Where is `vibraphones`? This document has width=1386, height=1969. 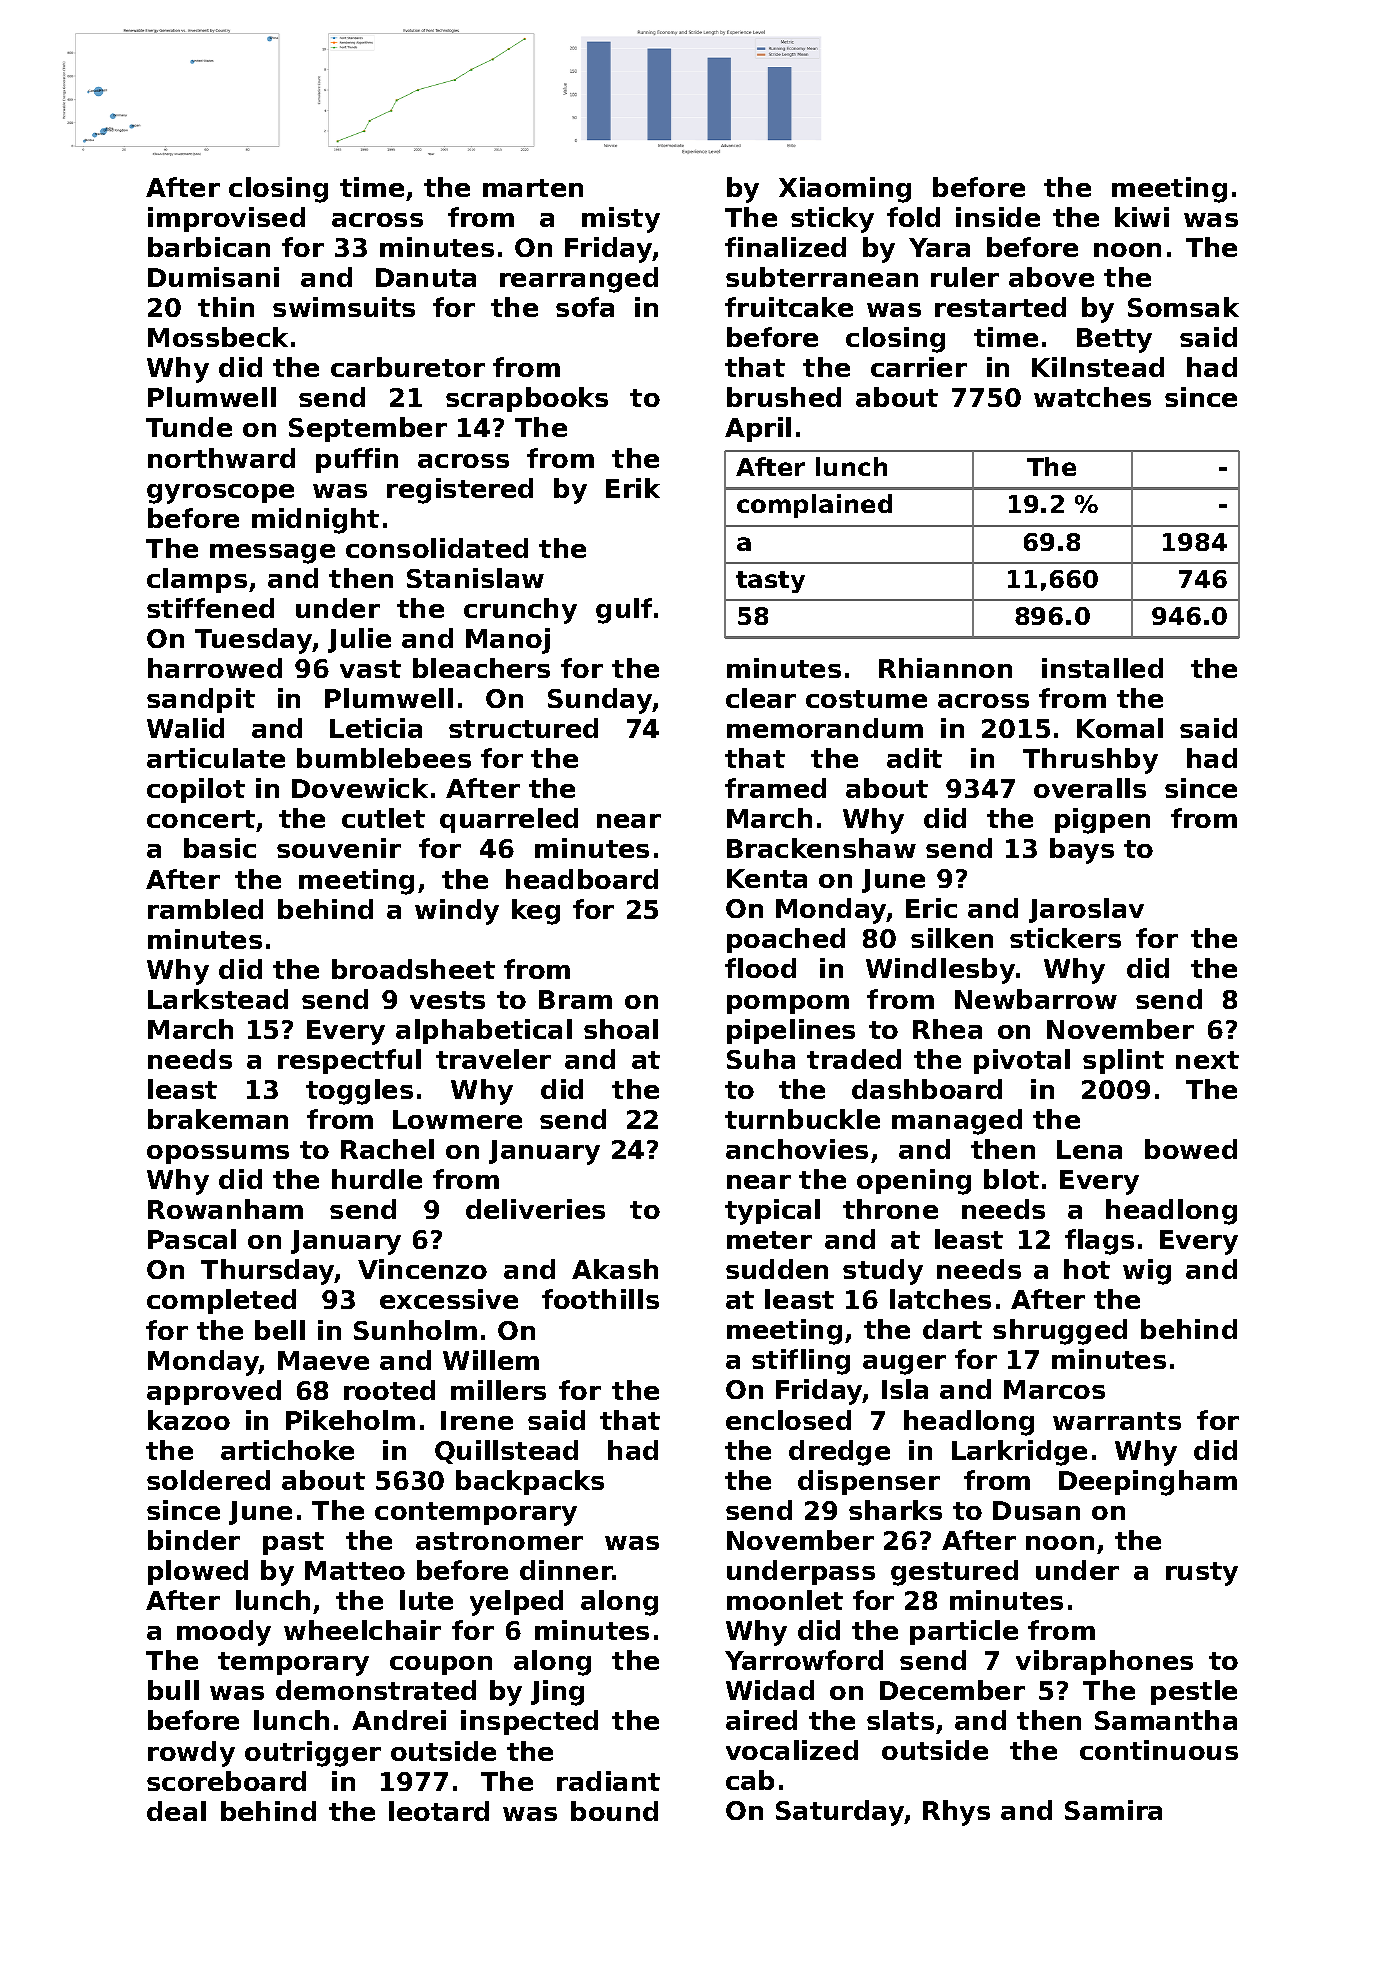
vibraphones is located at coordinates (1104, 1662).
